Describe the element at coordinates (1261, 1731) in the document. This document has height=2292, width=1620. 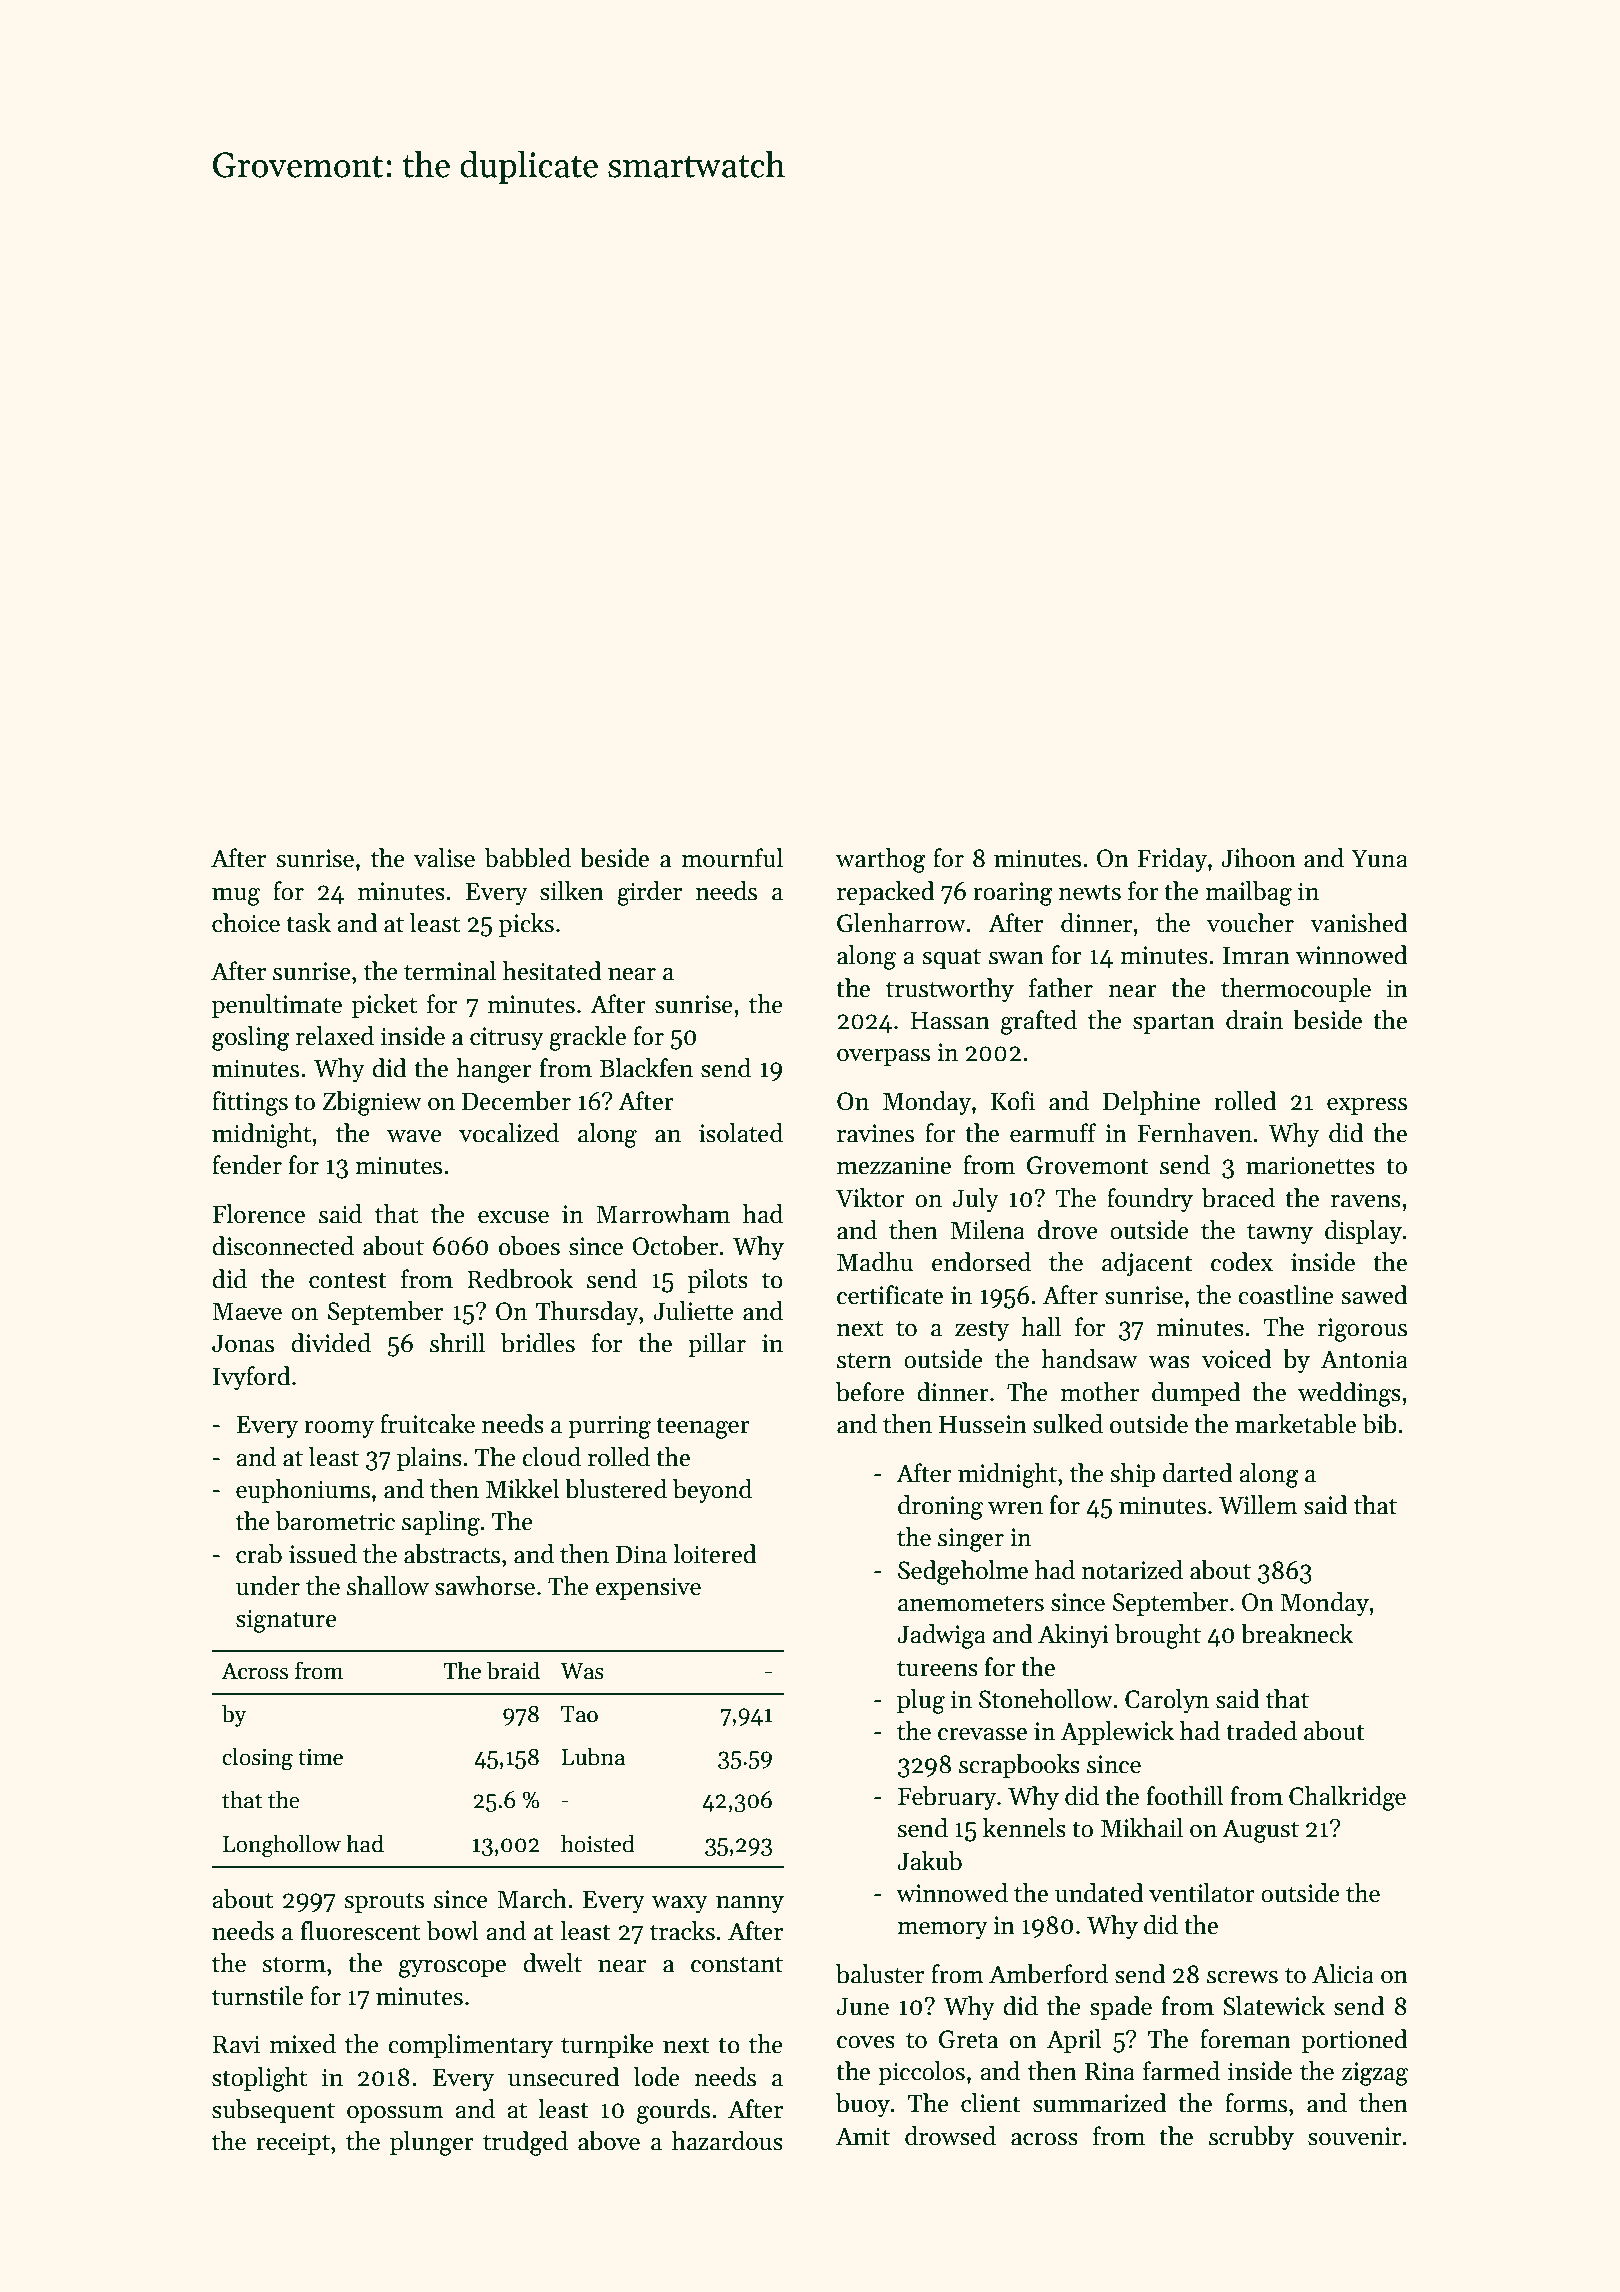
I see `traded` at that location.
